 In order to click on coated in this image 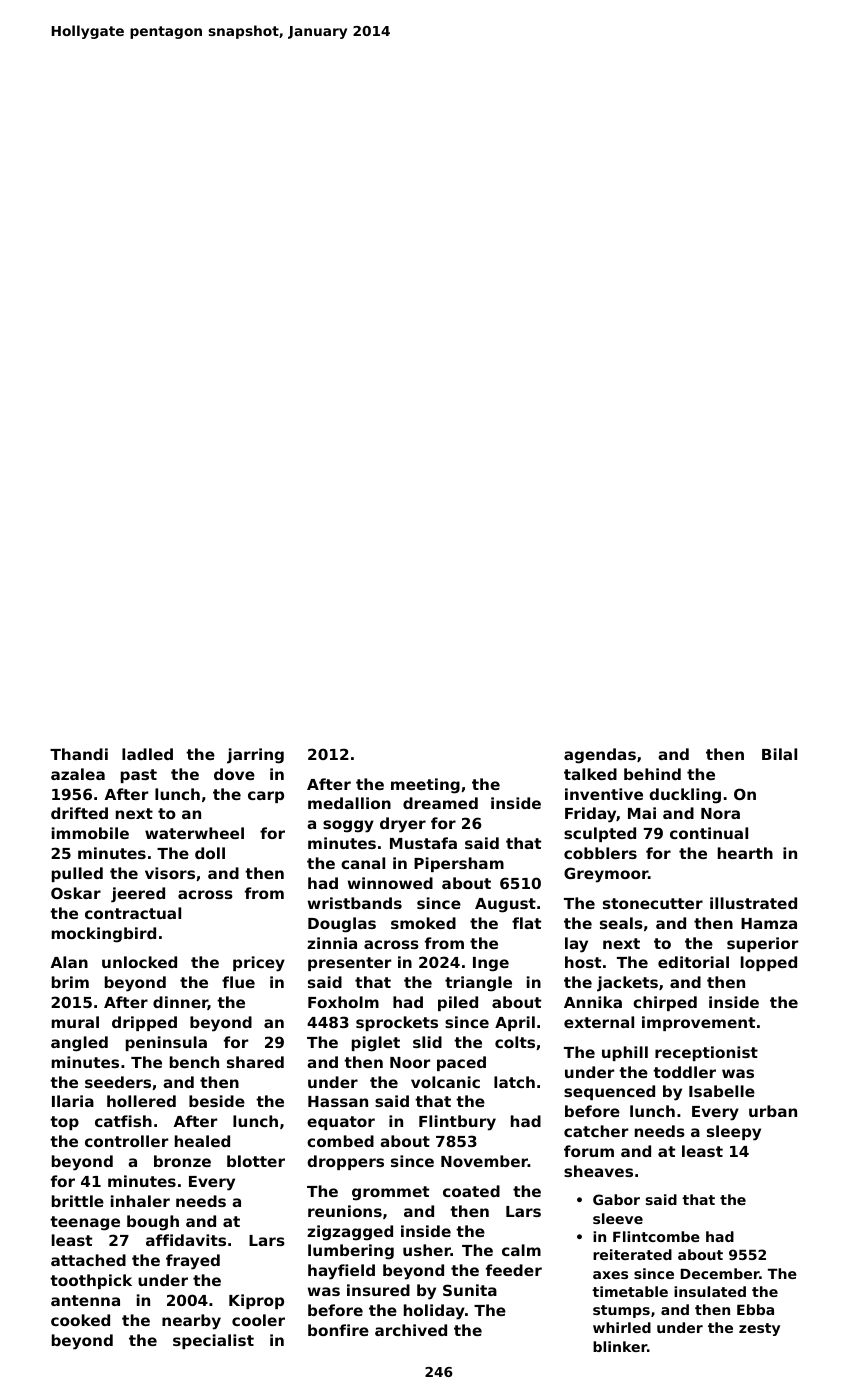, I will do `click(471, 1191)`.
